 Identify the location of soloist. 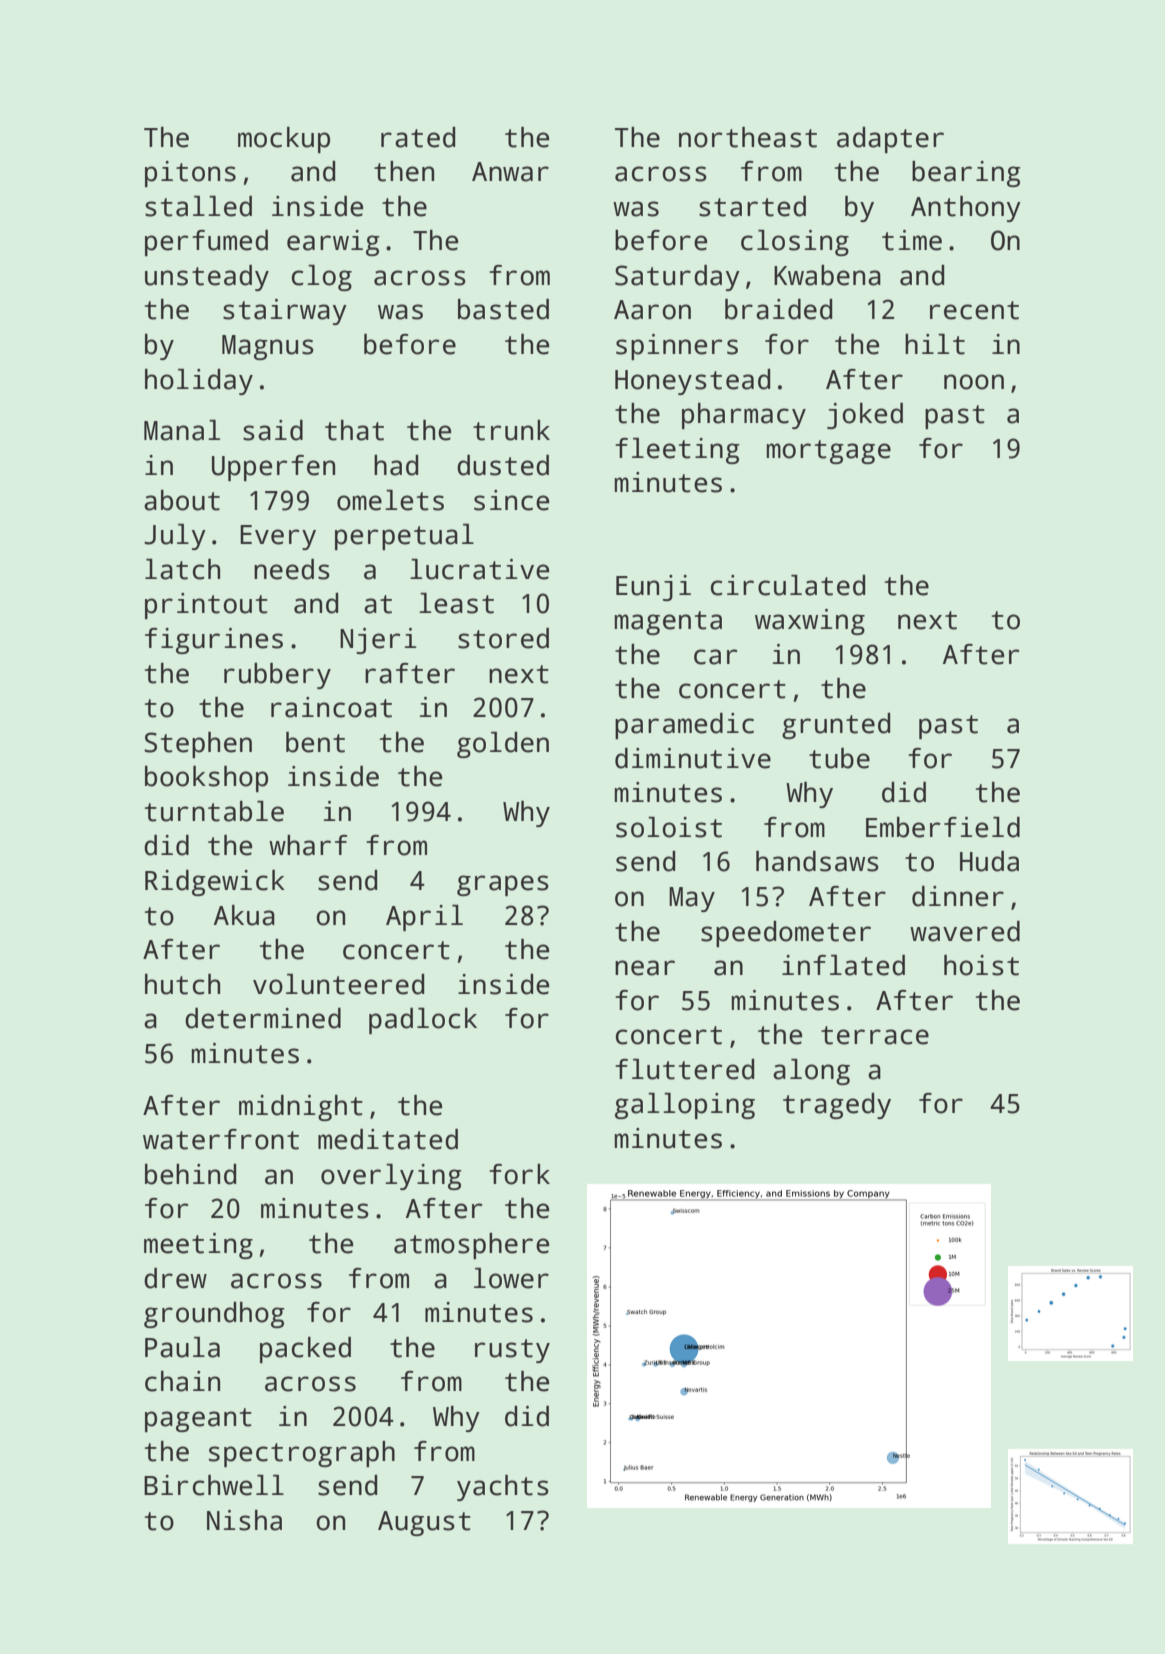
(669, 827).
